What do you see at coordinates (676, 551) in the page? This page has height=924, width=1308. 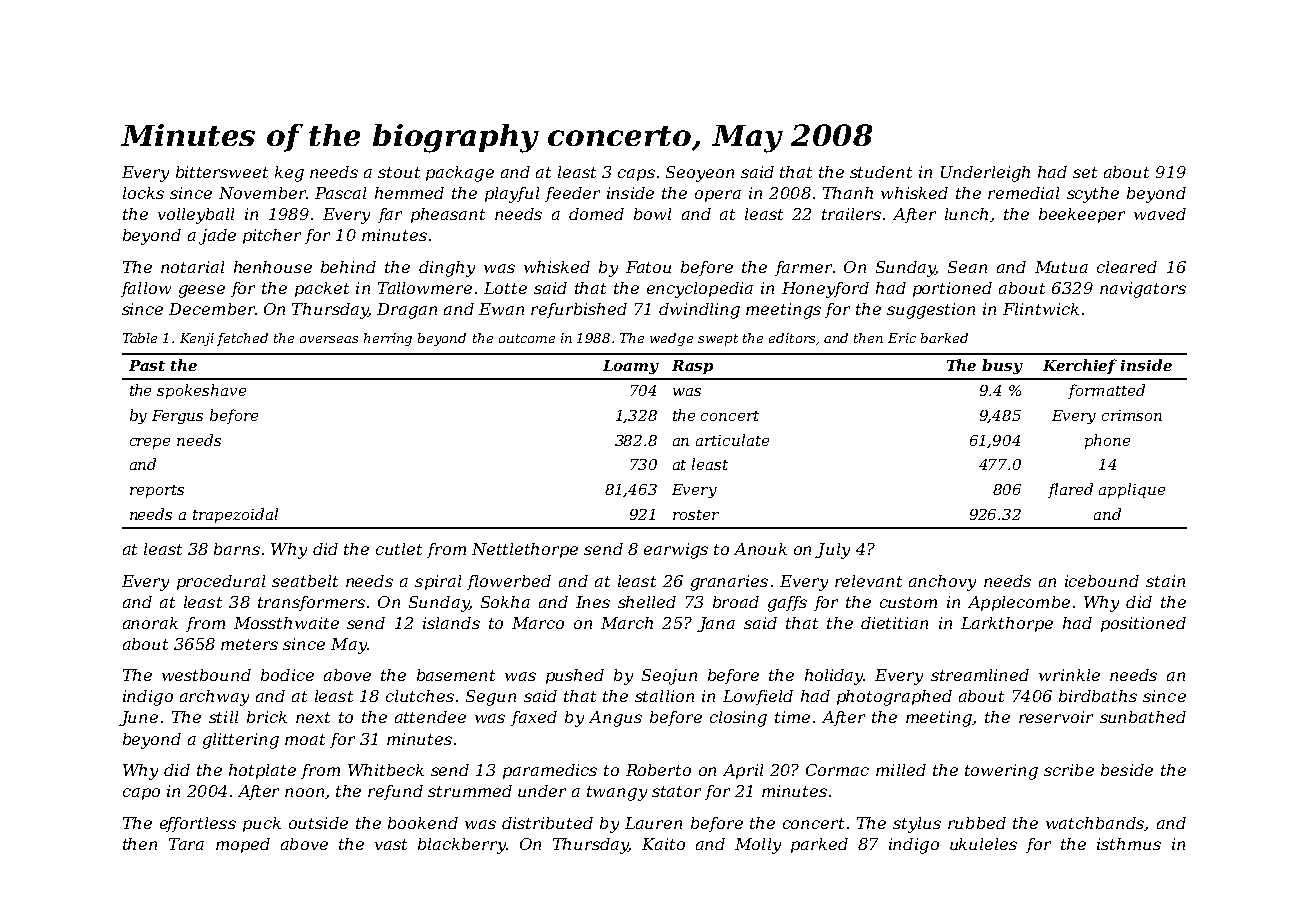 I see `earwigs` at bounding box center [676, 551].
